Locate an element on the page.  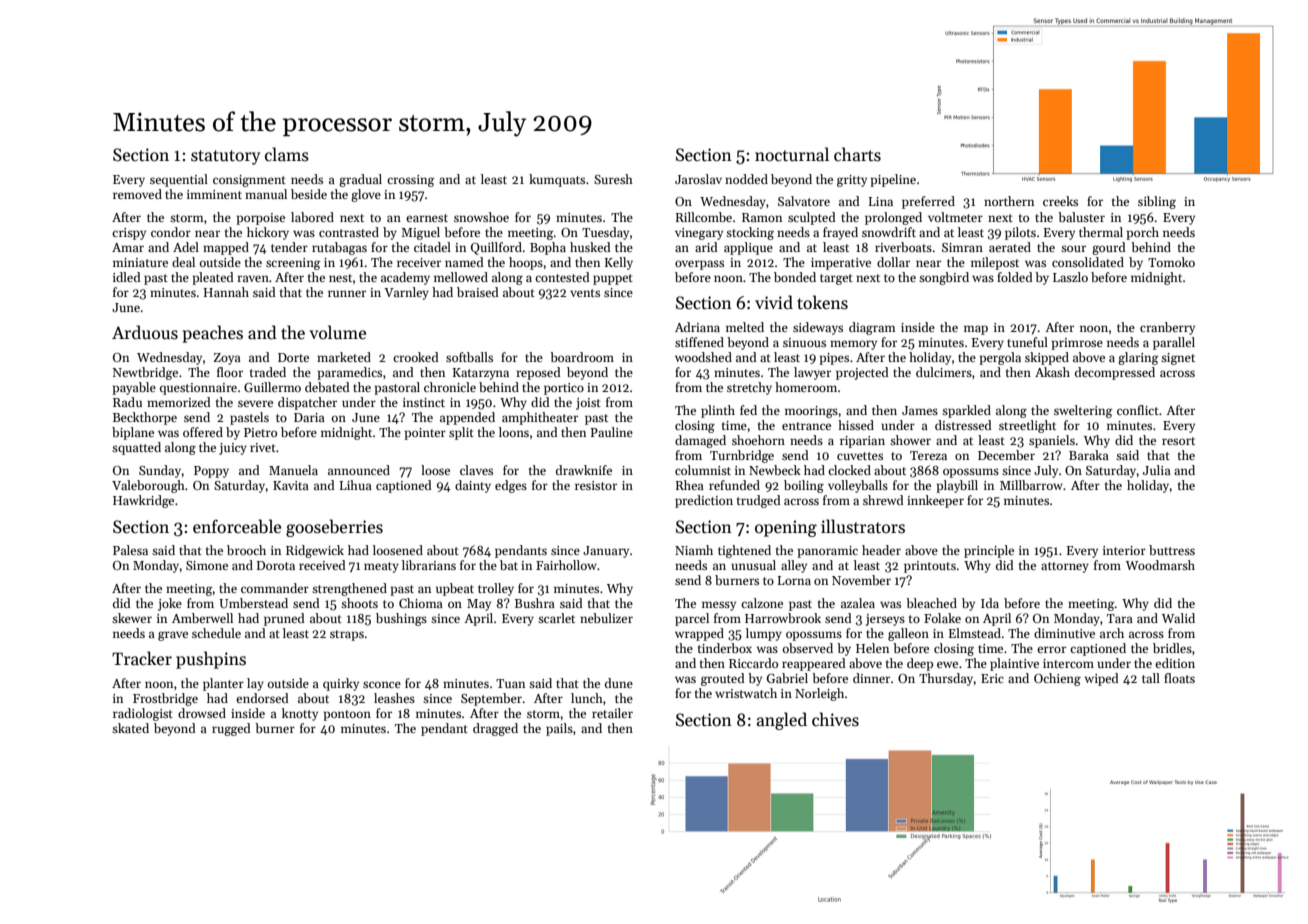
pipeline is located at coordinates (893, 180).
